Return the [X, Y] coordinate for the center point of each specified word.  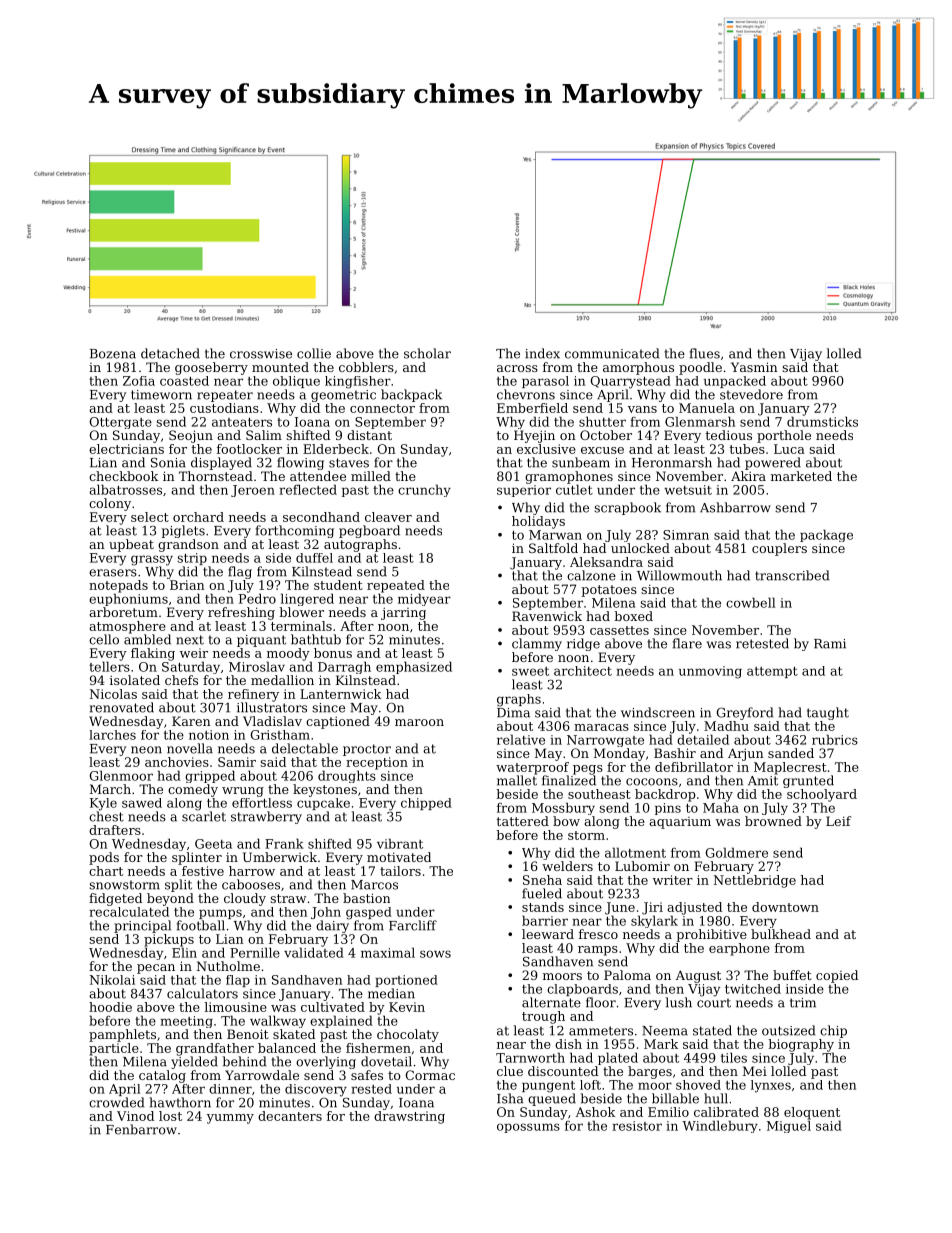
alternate [551, 1002]
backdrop [665, 795]
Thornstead [216, 476]
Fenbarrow [141, 1129]
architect [583, 671]
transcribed [792, 575]
